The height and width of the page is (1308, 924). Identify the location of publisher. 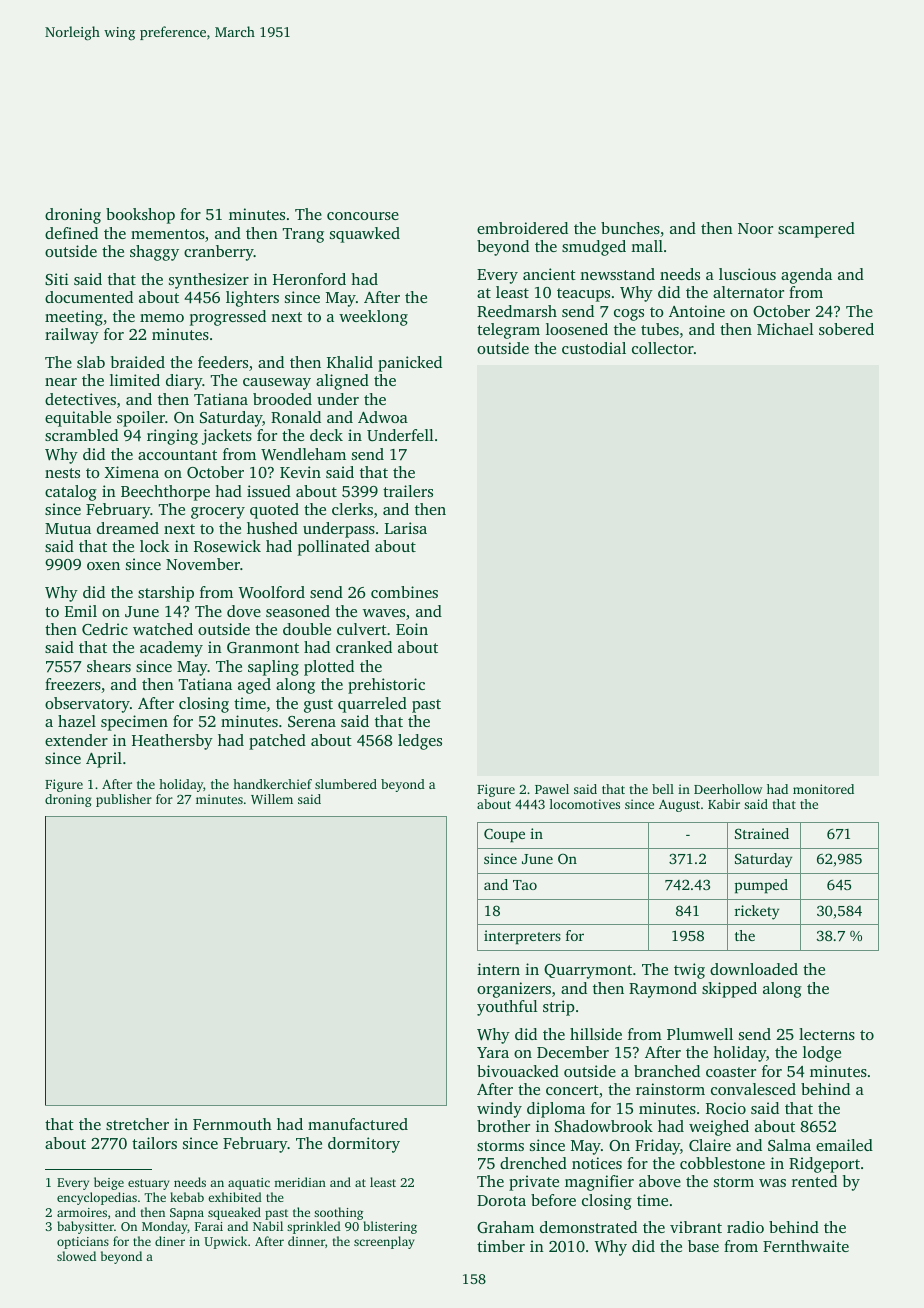
(124, 800).
